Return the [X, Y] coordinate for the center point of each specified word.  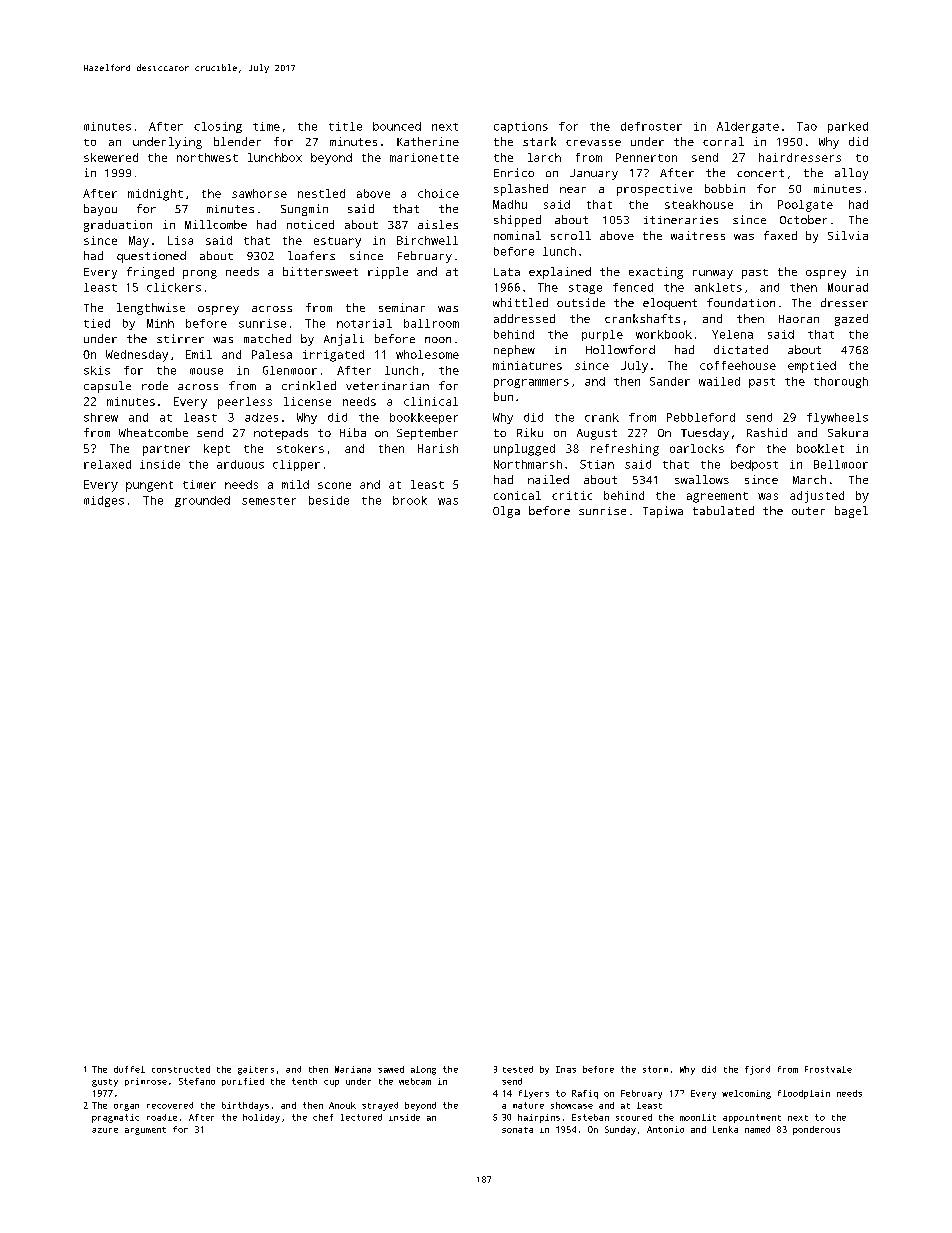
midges [104, 501]
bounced [397, 126]
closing [218, 127]
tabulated [723, 510]
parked [848, 127]
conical [517, 495]
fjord [757, 1070]
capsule [107, 387]
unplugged [524, 450]
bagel [851, 512]
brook [410, 500]
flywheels [837, 418]
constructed [181, 1069]
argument [145, 1131]
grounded [202, 501]
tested [518, 1069]
